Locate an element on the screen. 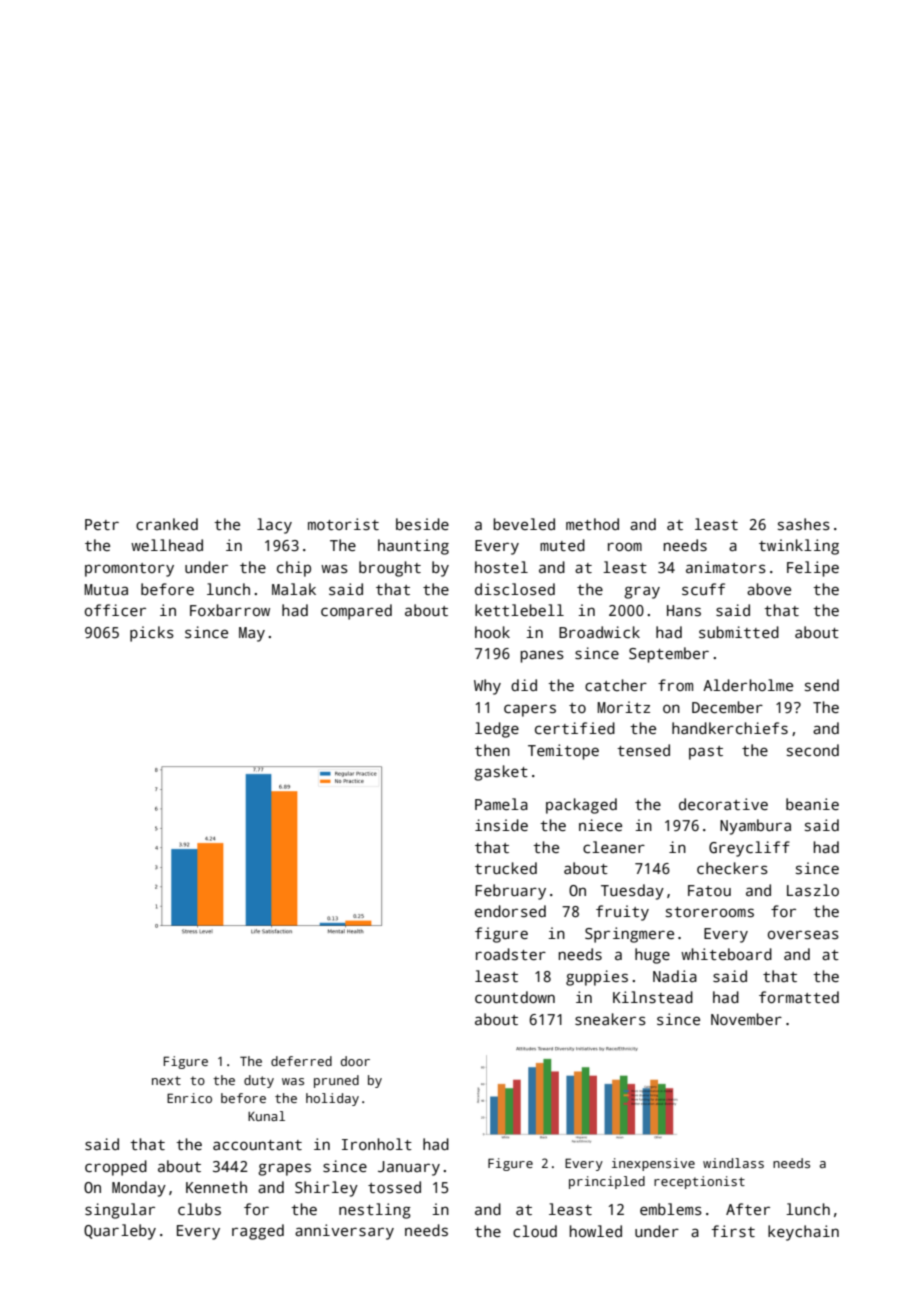 The height and width of the screenshot is (1308, 924). picks is located at coordinates (152, 634).
